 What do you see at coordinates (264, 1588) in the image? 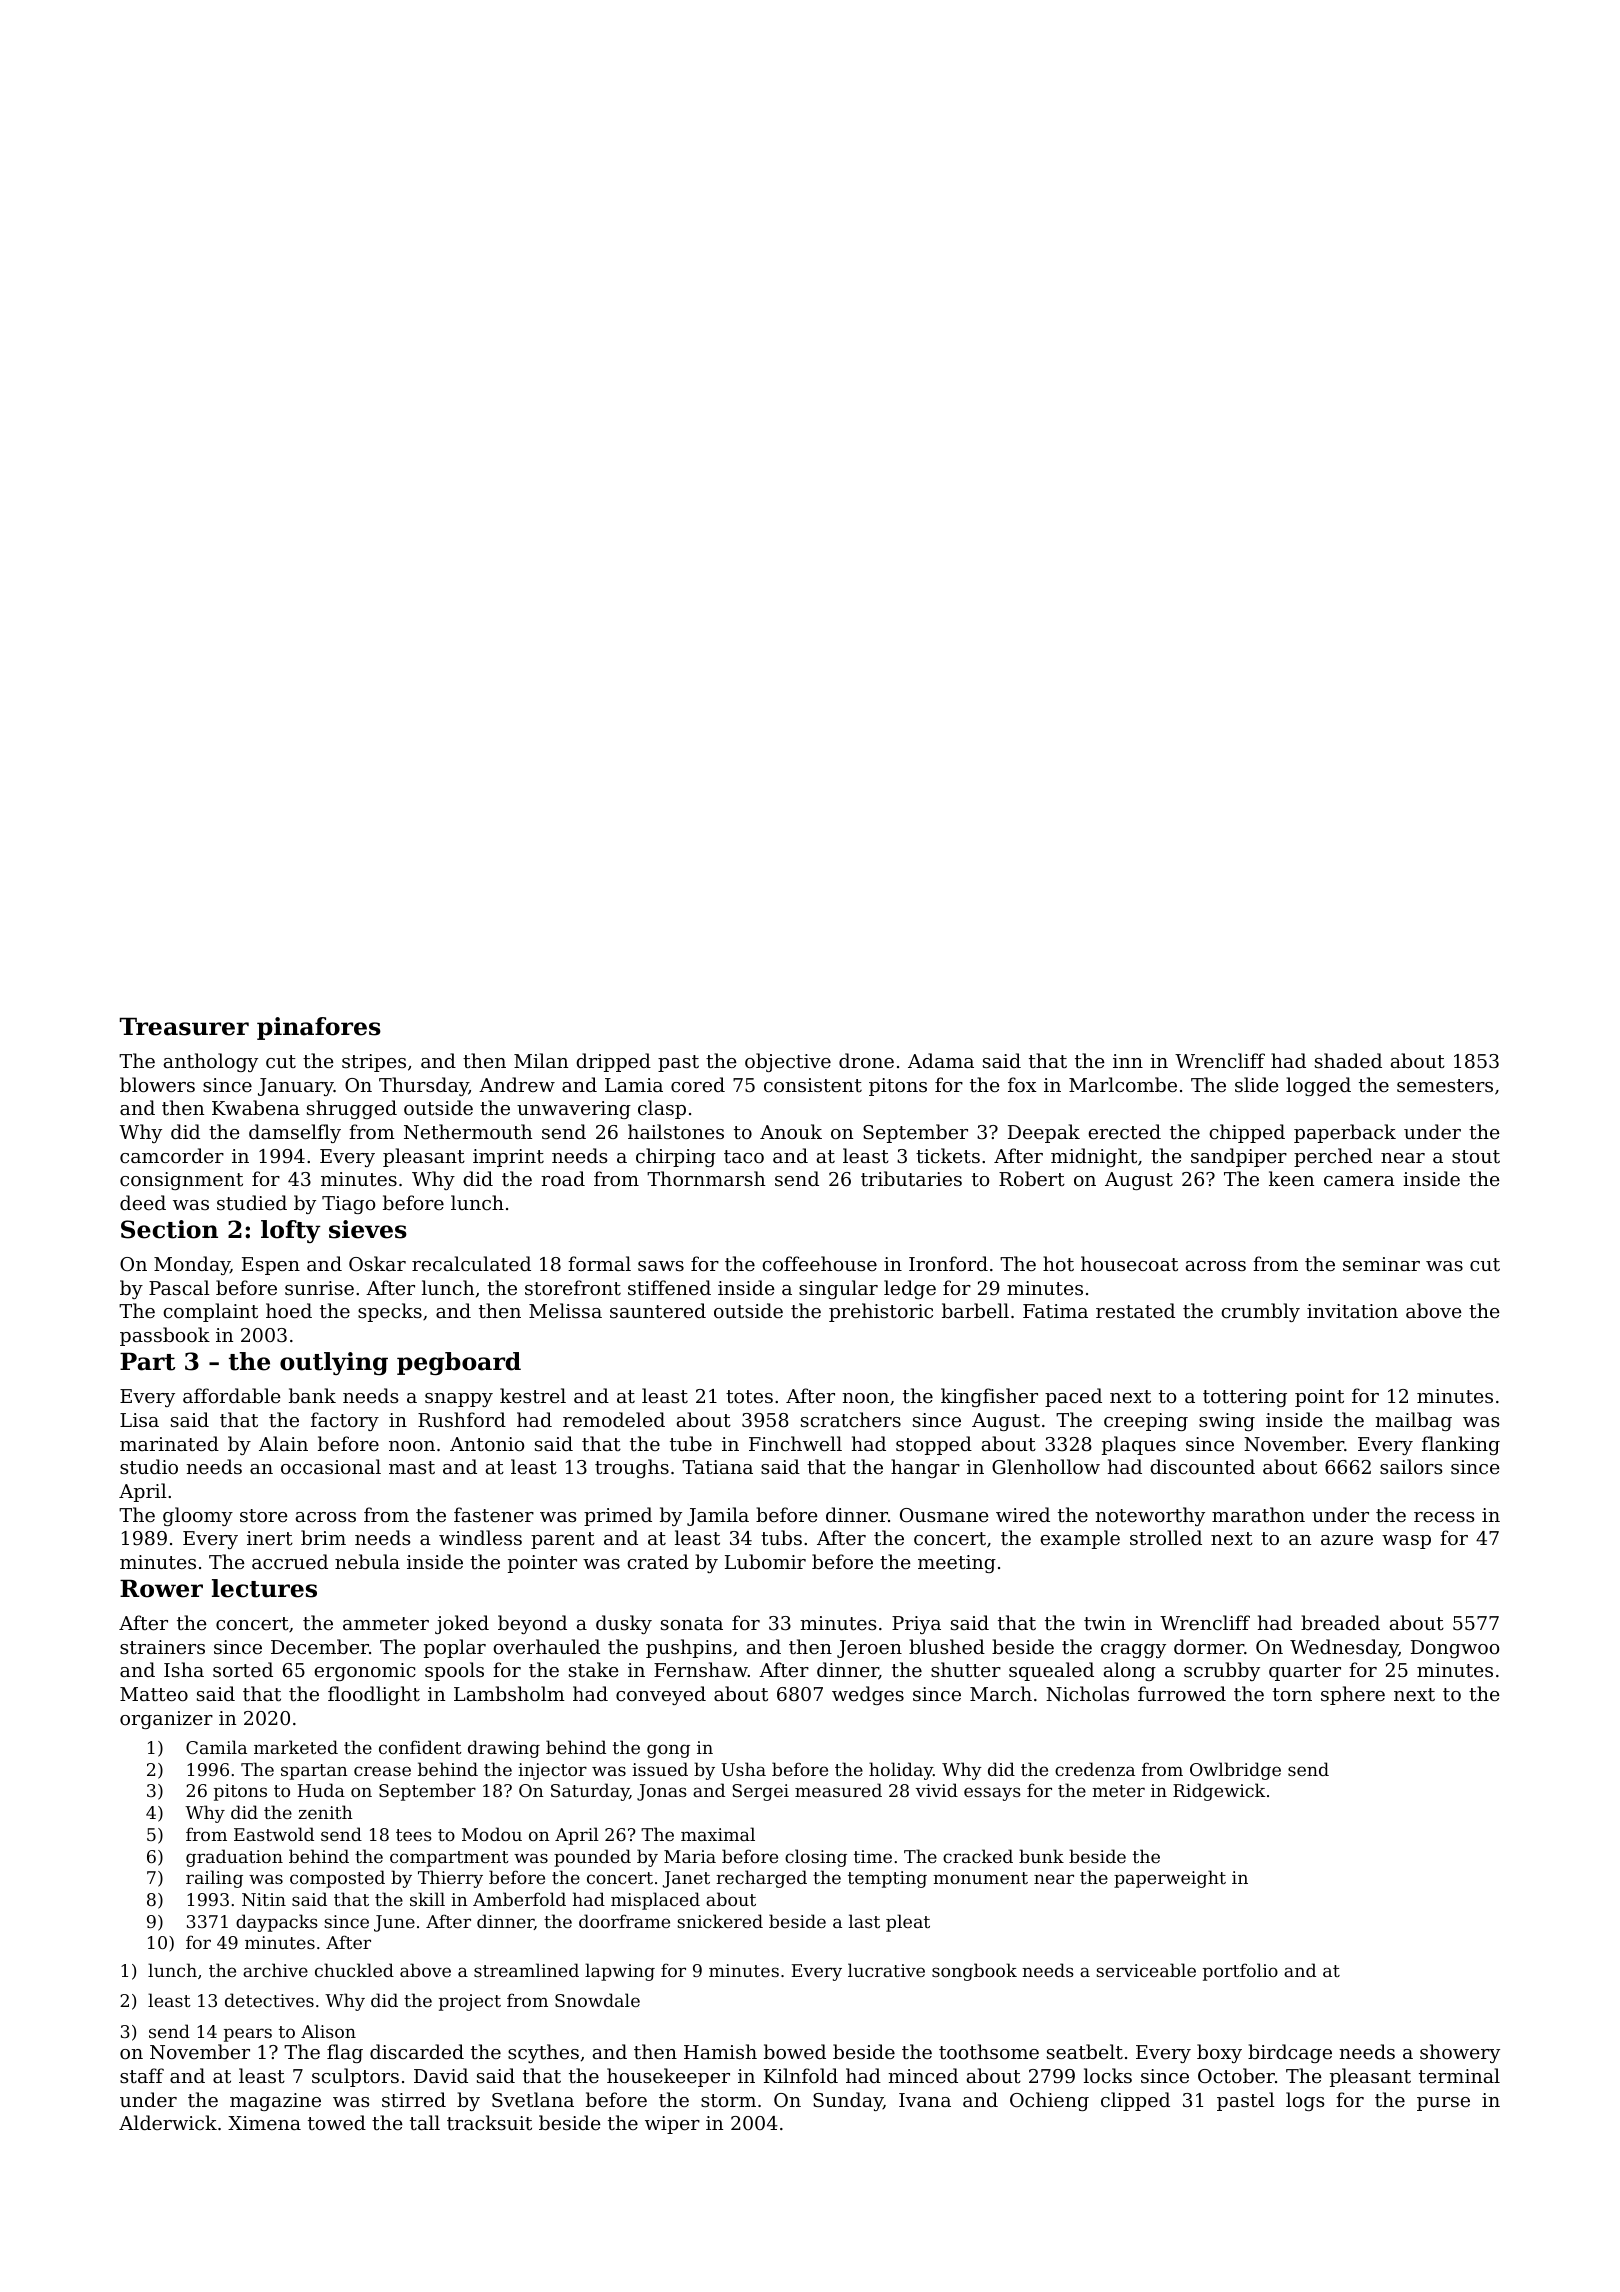
I see `lectures` at bounding box center [264, 1588].
